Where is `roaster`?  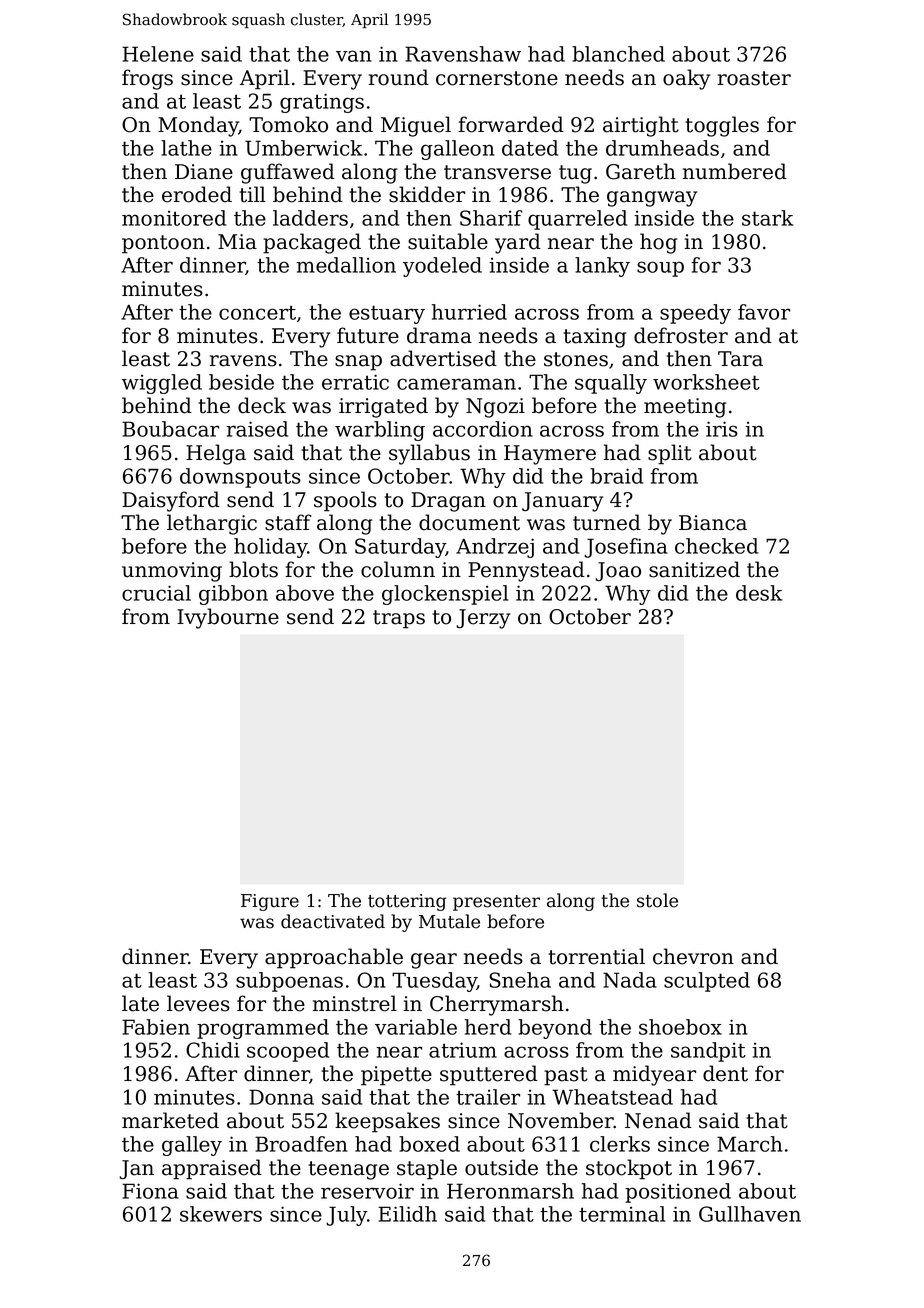 roaster is located at coordinates (754, 78).
